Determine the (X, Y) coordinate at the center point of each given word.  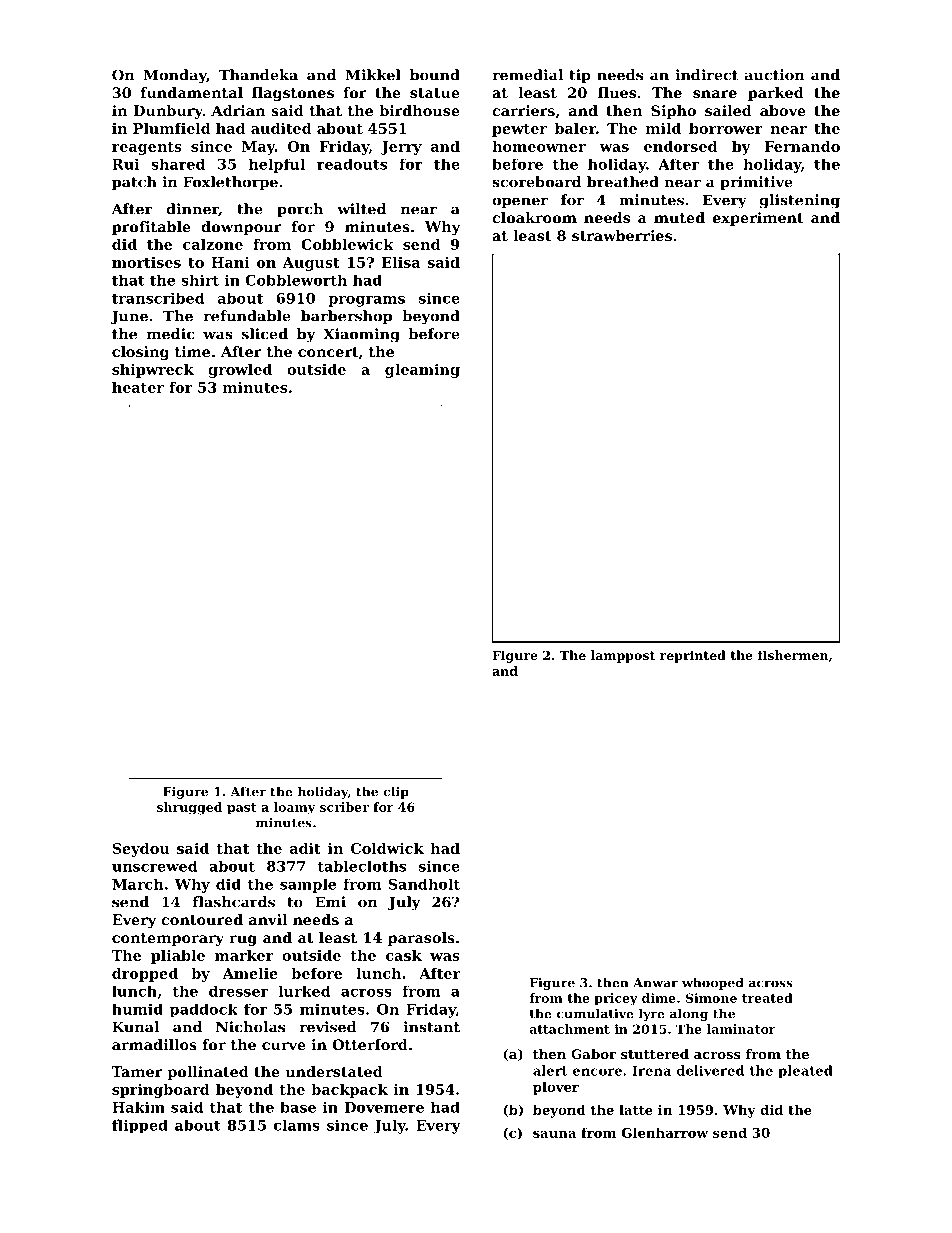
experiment (758, 219)
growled (240, 371)
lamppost (623, 656)
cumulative (595, 1013)
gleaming (422, 371)
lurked (304, 991)
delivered (710, 1070)
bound (435, 75)
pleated (805, 1071)
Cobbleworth (296, 280)
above (783, 110)
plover (556, 1088)
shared (178, 164)
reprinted (693, 656)
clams (297, 1125)
